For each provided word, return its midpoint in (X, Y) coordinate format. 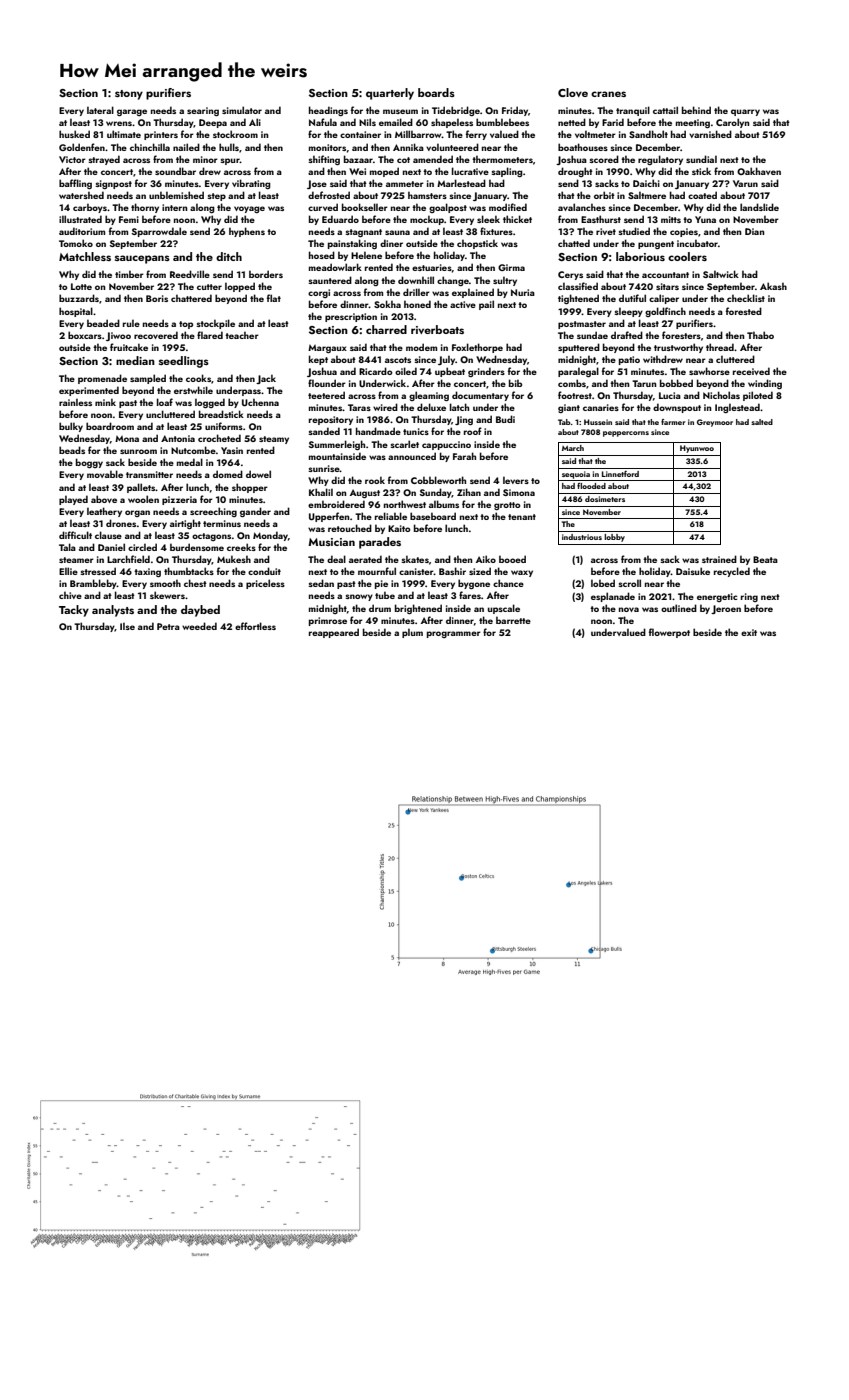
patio (629, 360)
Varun (745, 183)
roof (473, 431)
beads (72, 450)
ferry (476, 135)
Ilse (127, 626)
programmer (454, 634)
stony (129, 95)
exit (749, 632)
